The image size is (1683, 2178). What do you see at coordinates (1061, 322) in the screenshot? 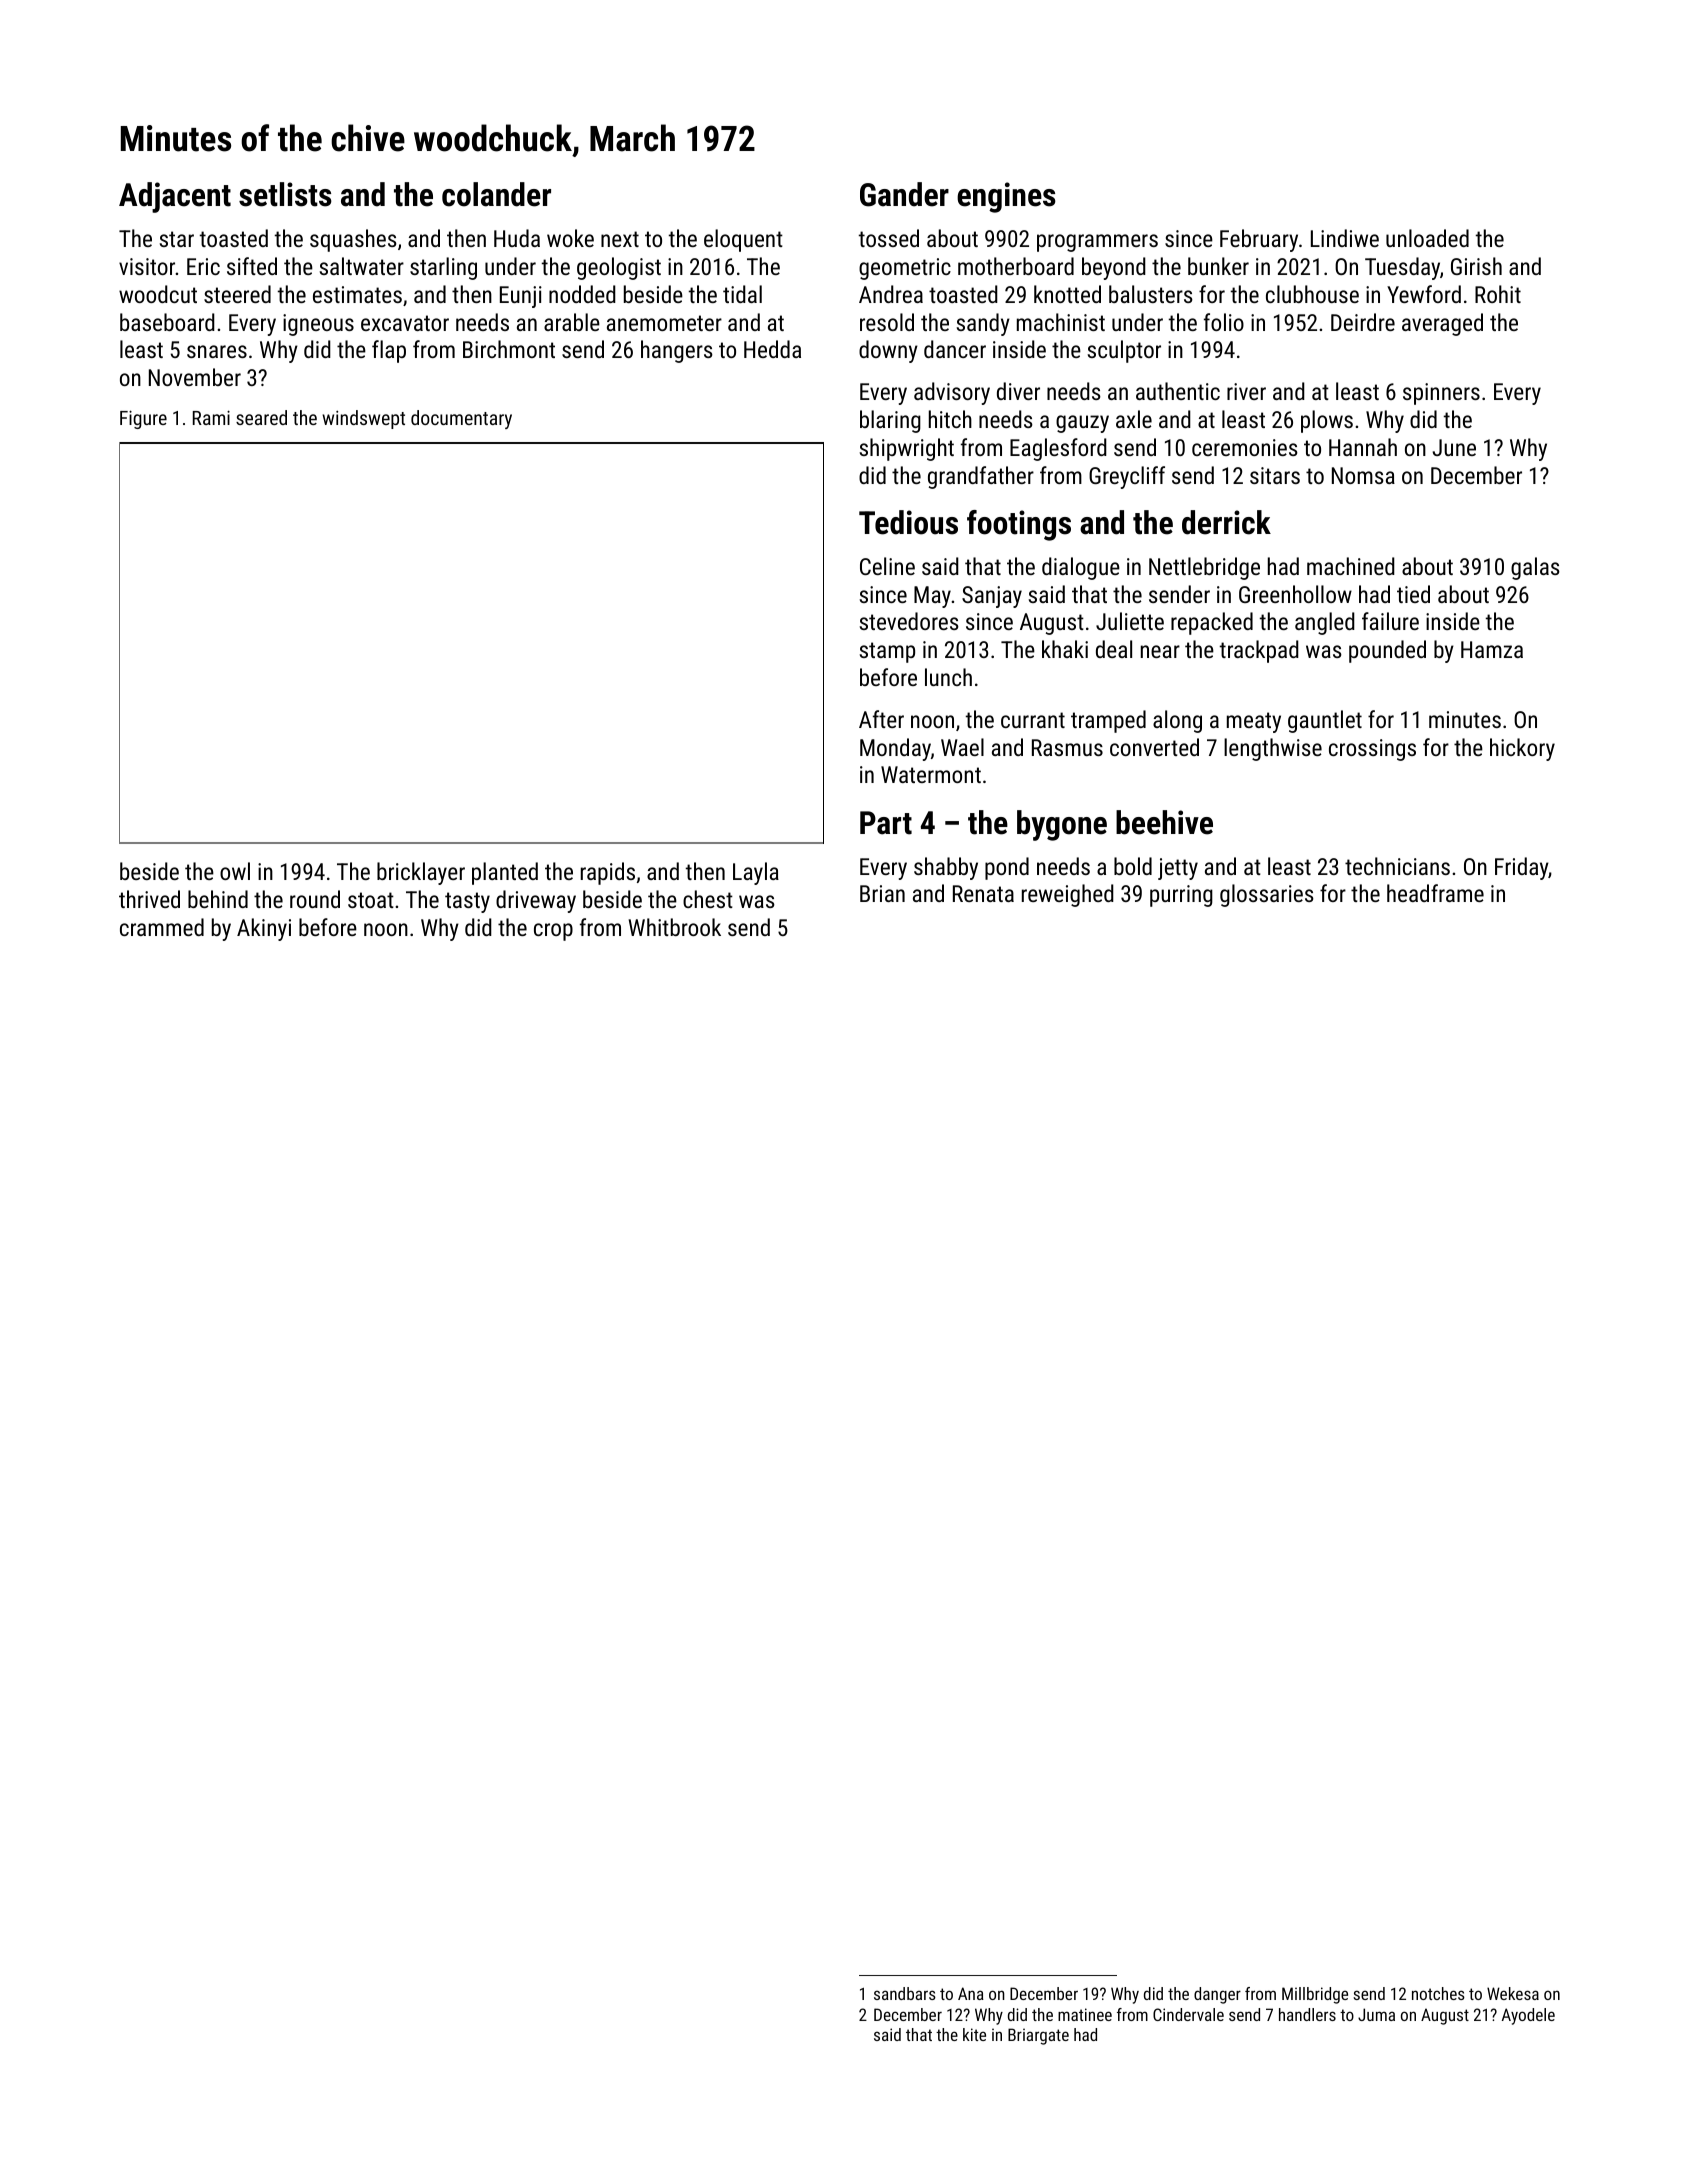
I see `machinist` at bounding box center [1061, 322].
